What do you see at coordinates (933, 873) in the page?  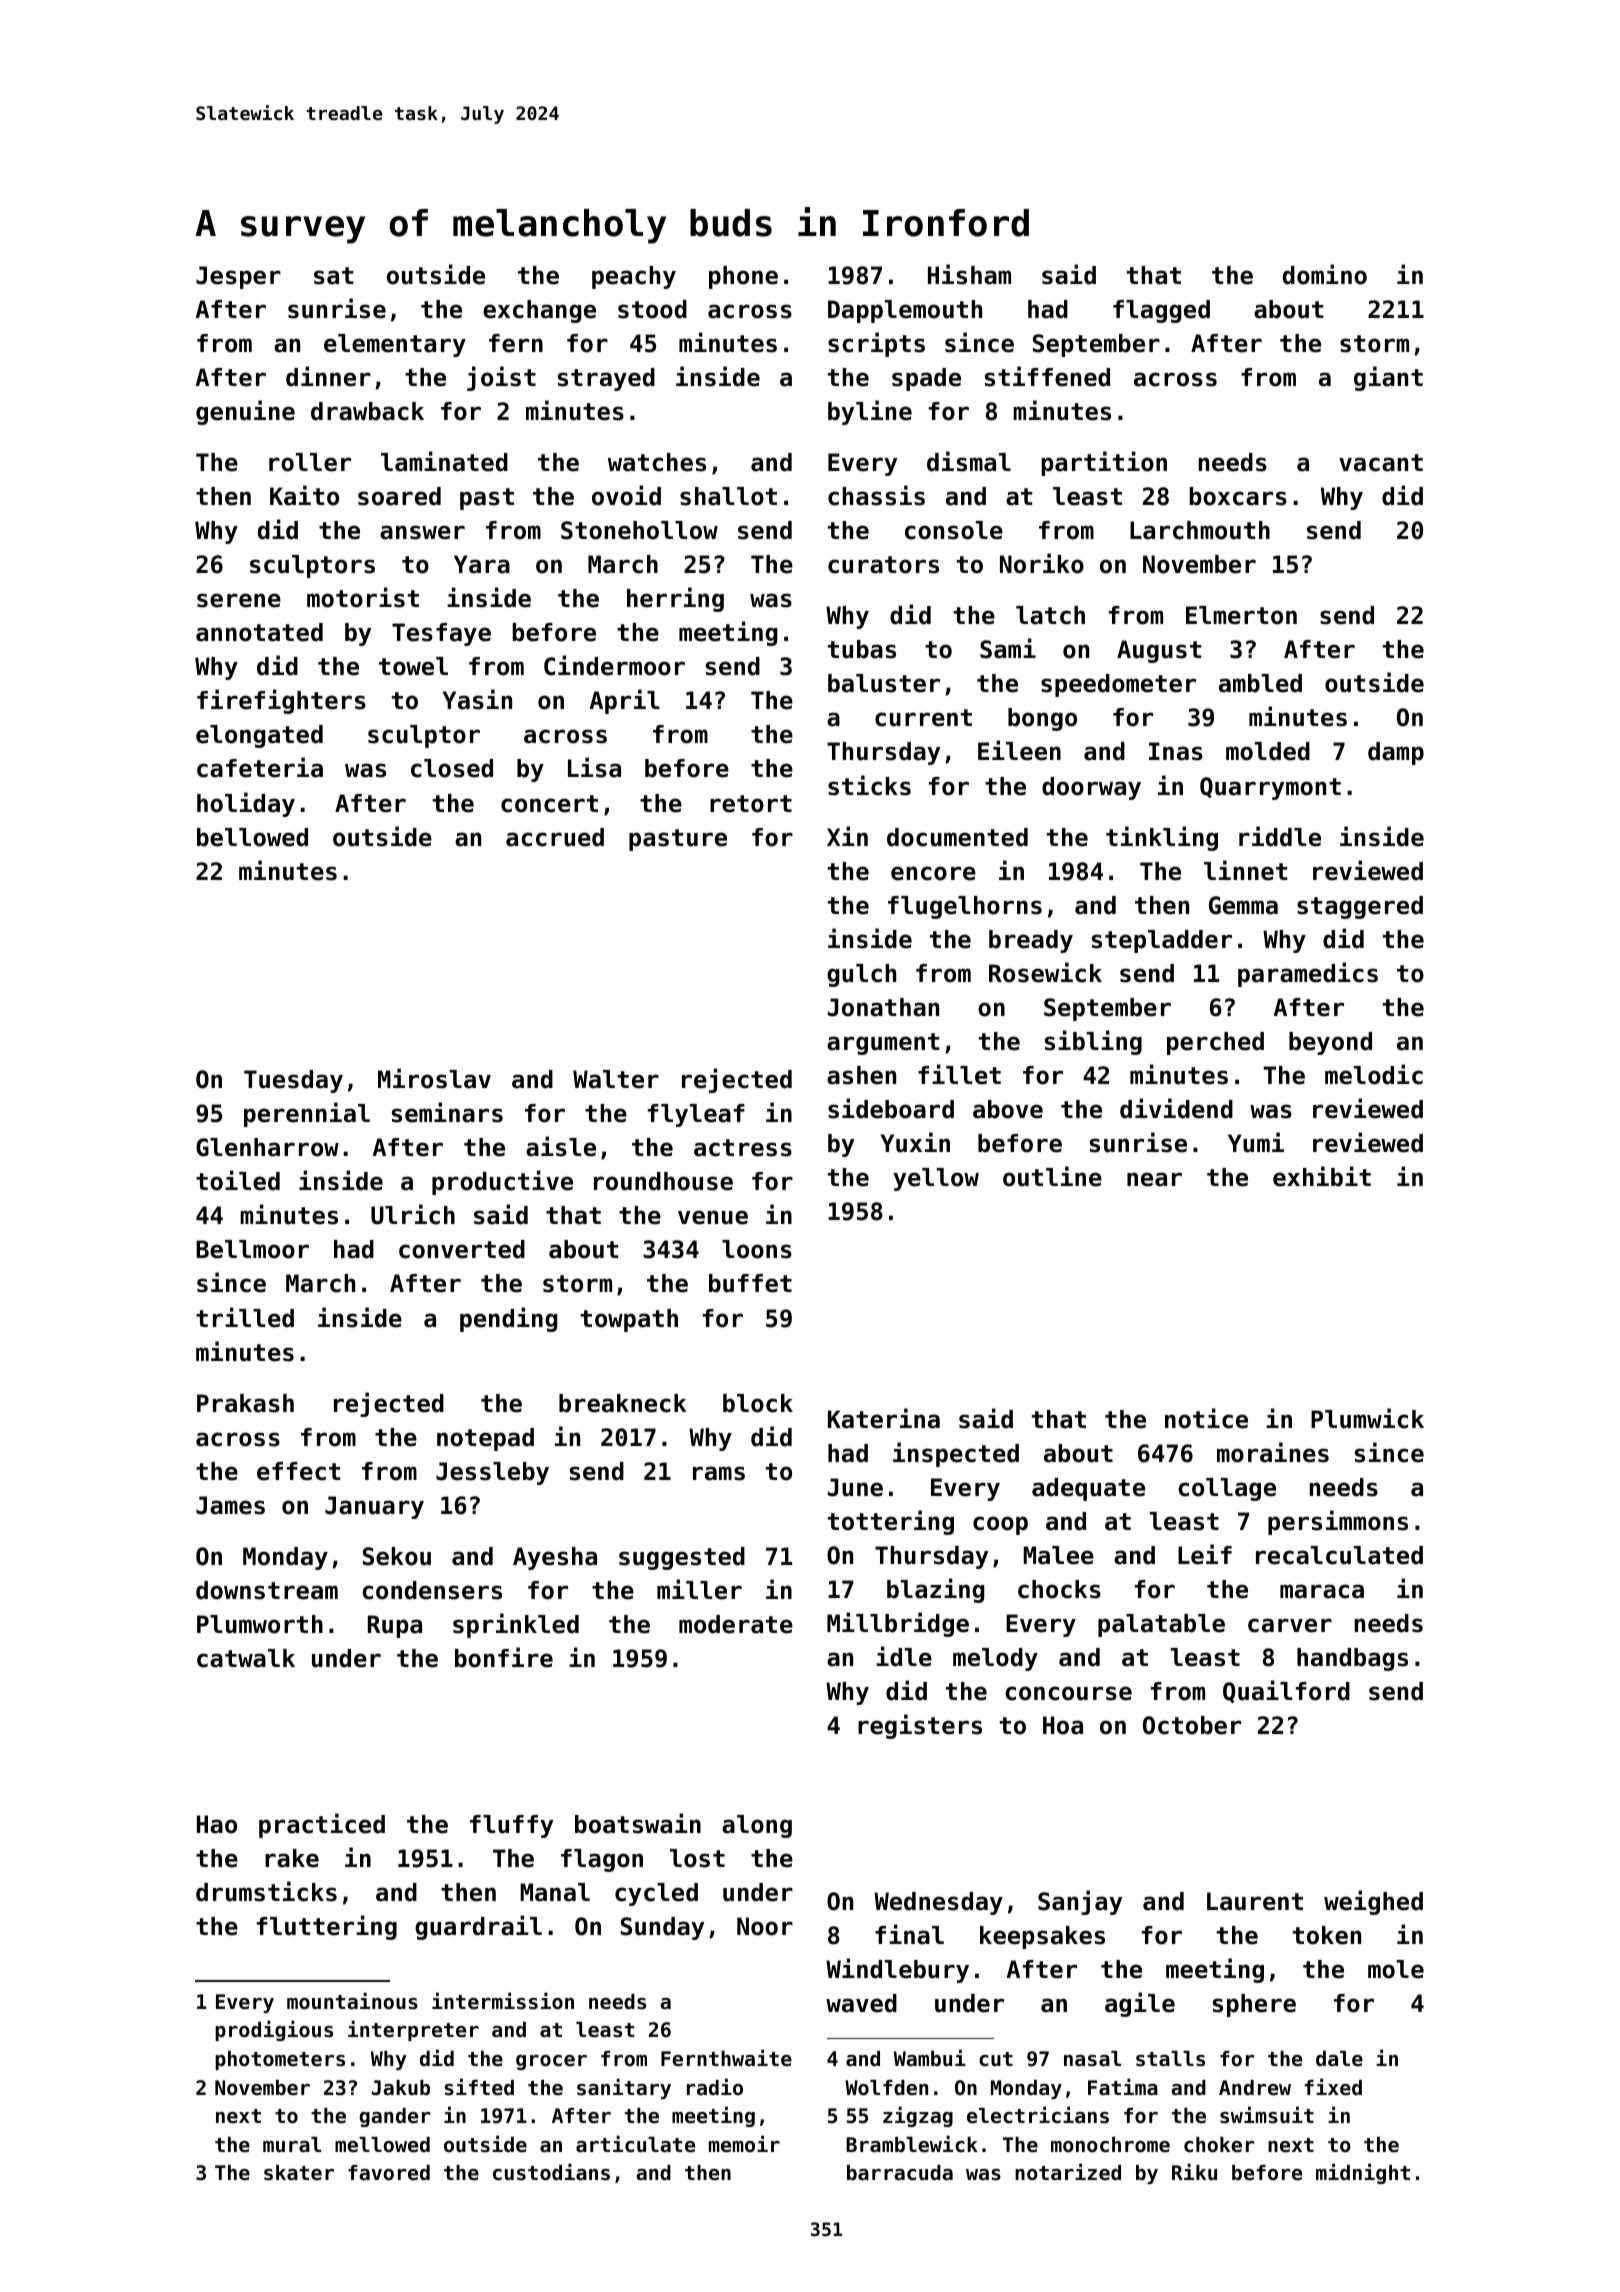 I see `encore` at bounding box center [933, 873].
